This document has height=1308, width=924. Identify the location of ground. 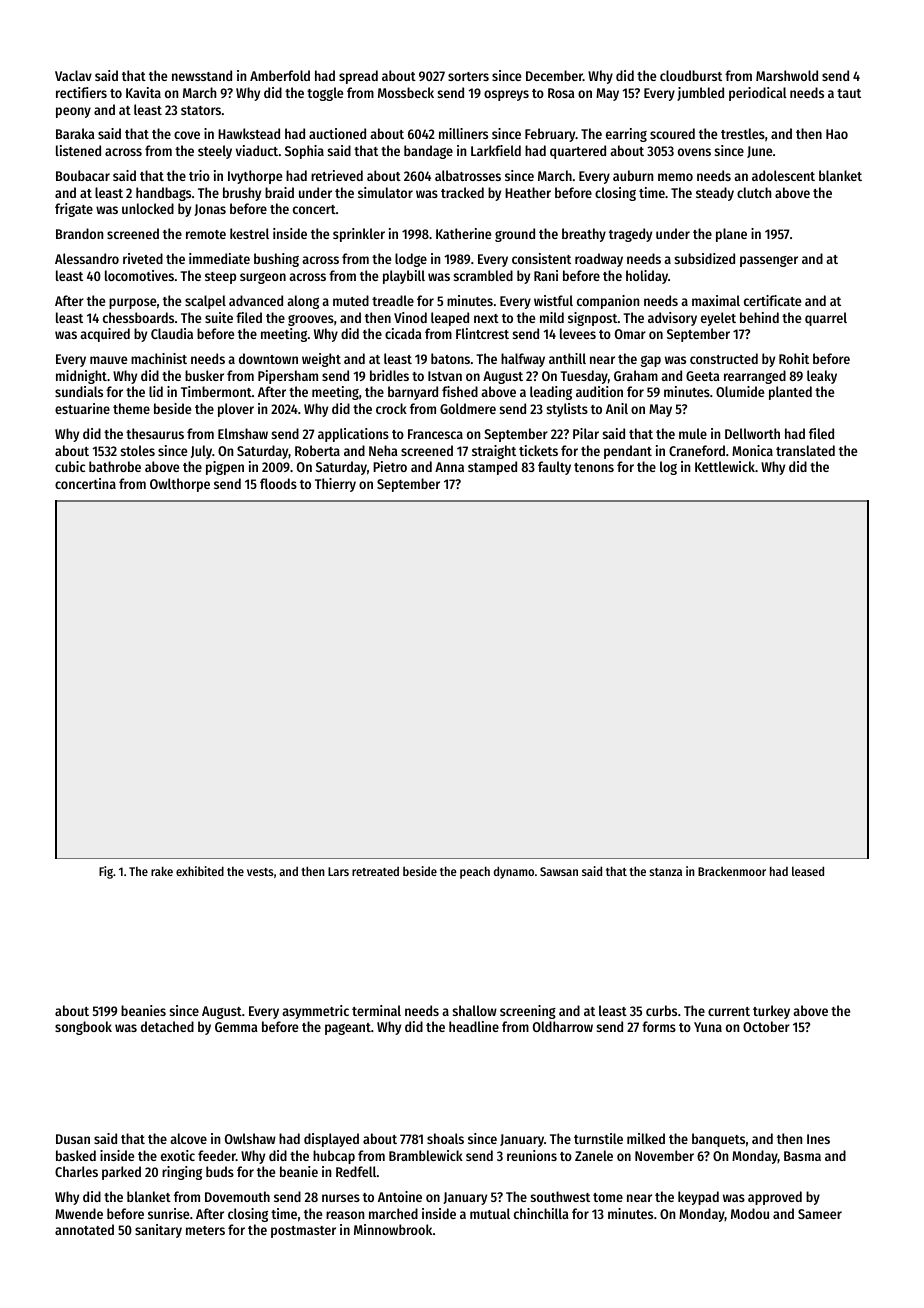
(515, 235).
